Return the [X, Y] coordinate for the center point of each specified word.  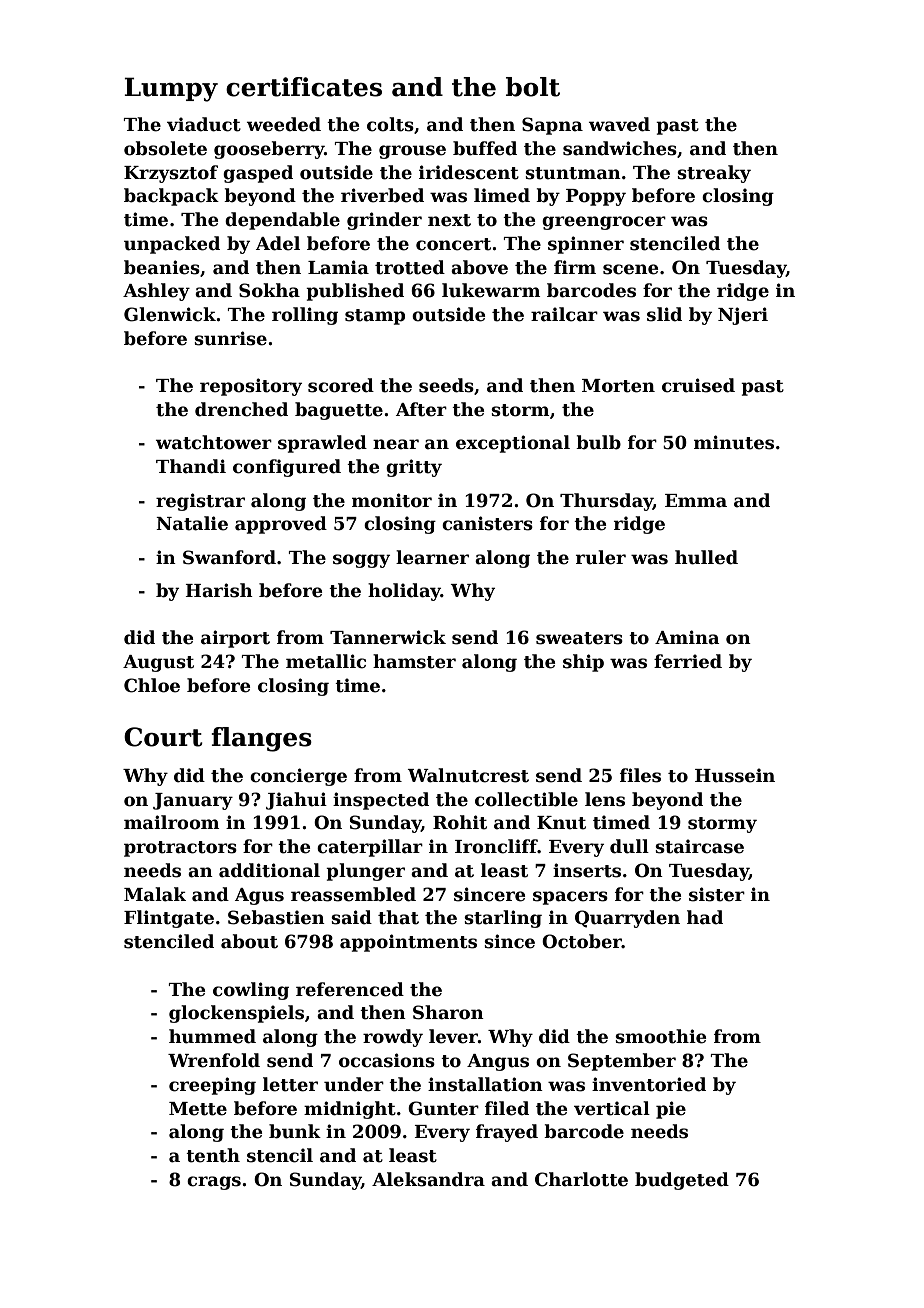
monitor [392, 500]
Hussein [735, 775]
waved [619, 124]
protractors [180, 849]
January [193, 801]
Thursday [606, 502]
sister [717, 894]
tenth [213, 1155]
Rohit [460, 822]
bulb [598, 442]
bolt [533, 87]
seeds [446, 385]
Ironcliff [496, 846]
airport [235, 639]
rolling [305, 316]
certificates [304, 87]
